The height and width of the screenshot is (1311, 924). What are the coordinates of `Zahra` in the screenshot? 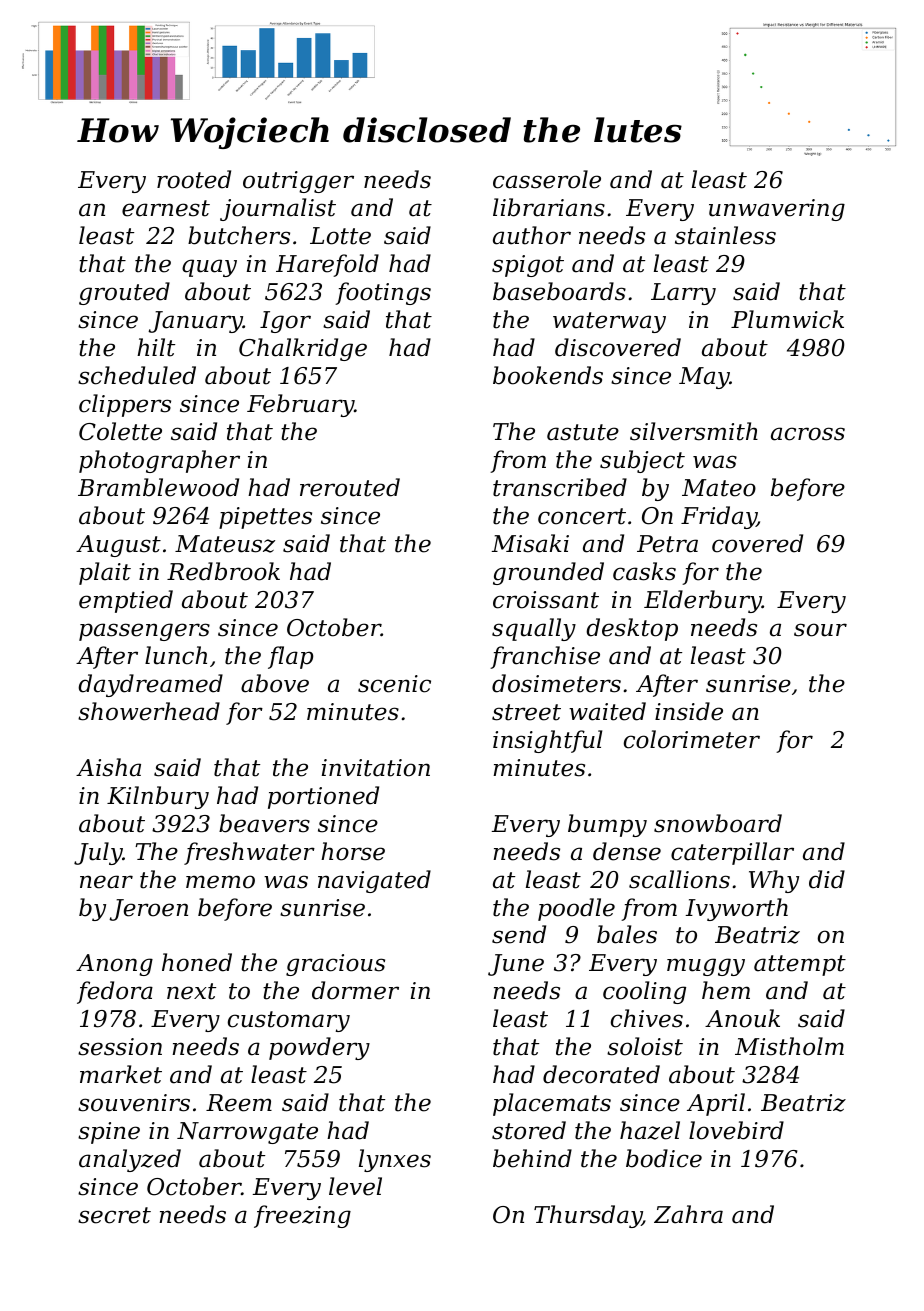 It's located at (688, 1214).
